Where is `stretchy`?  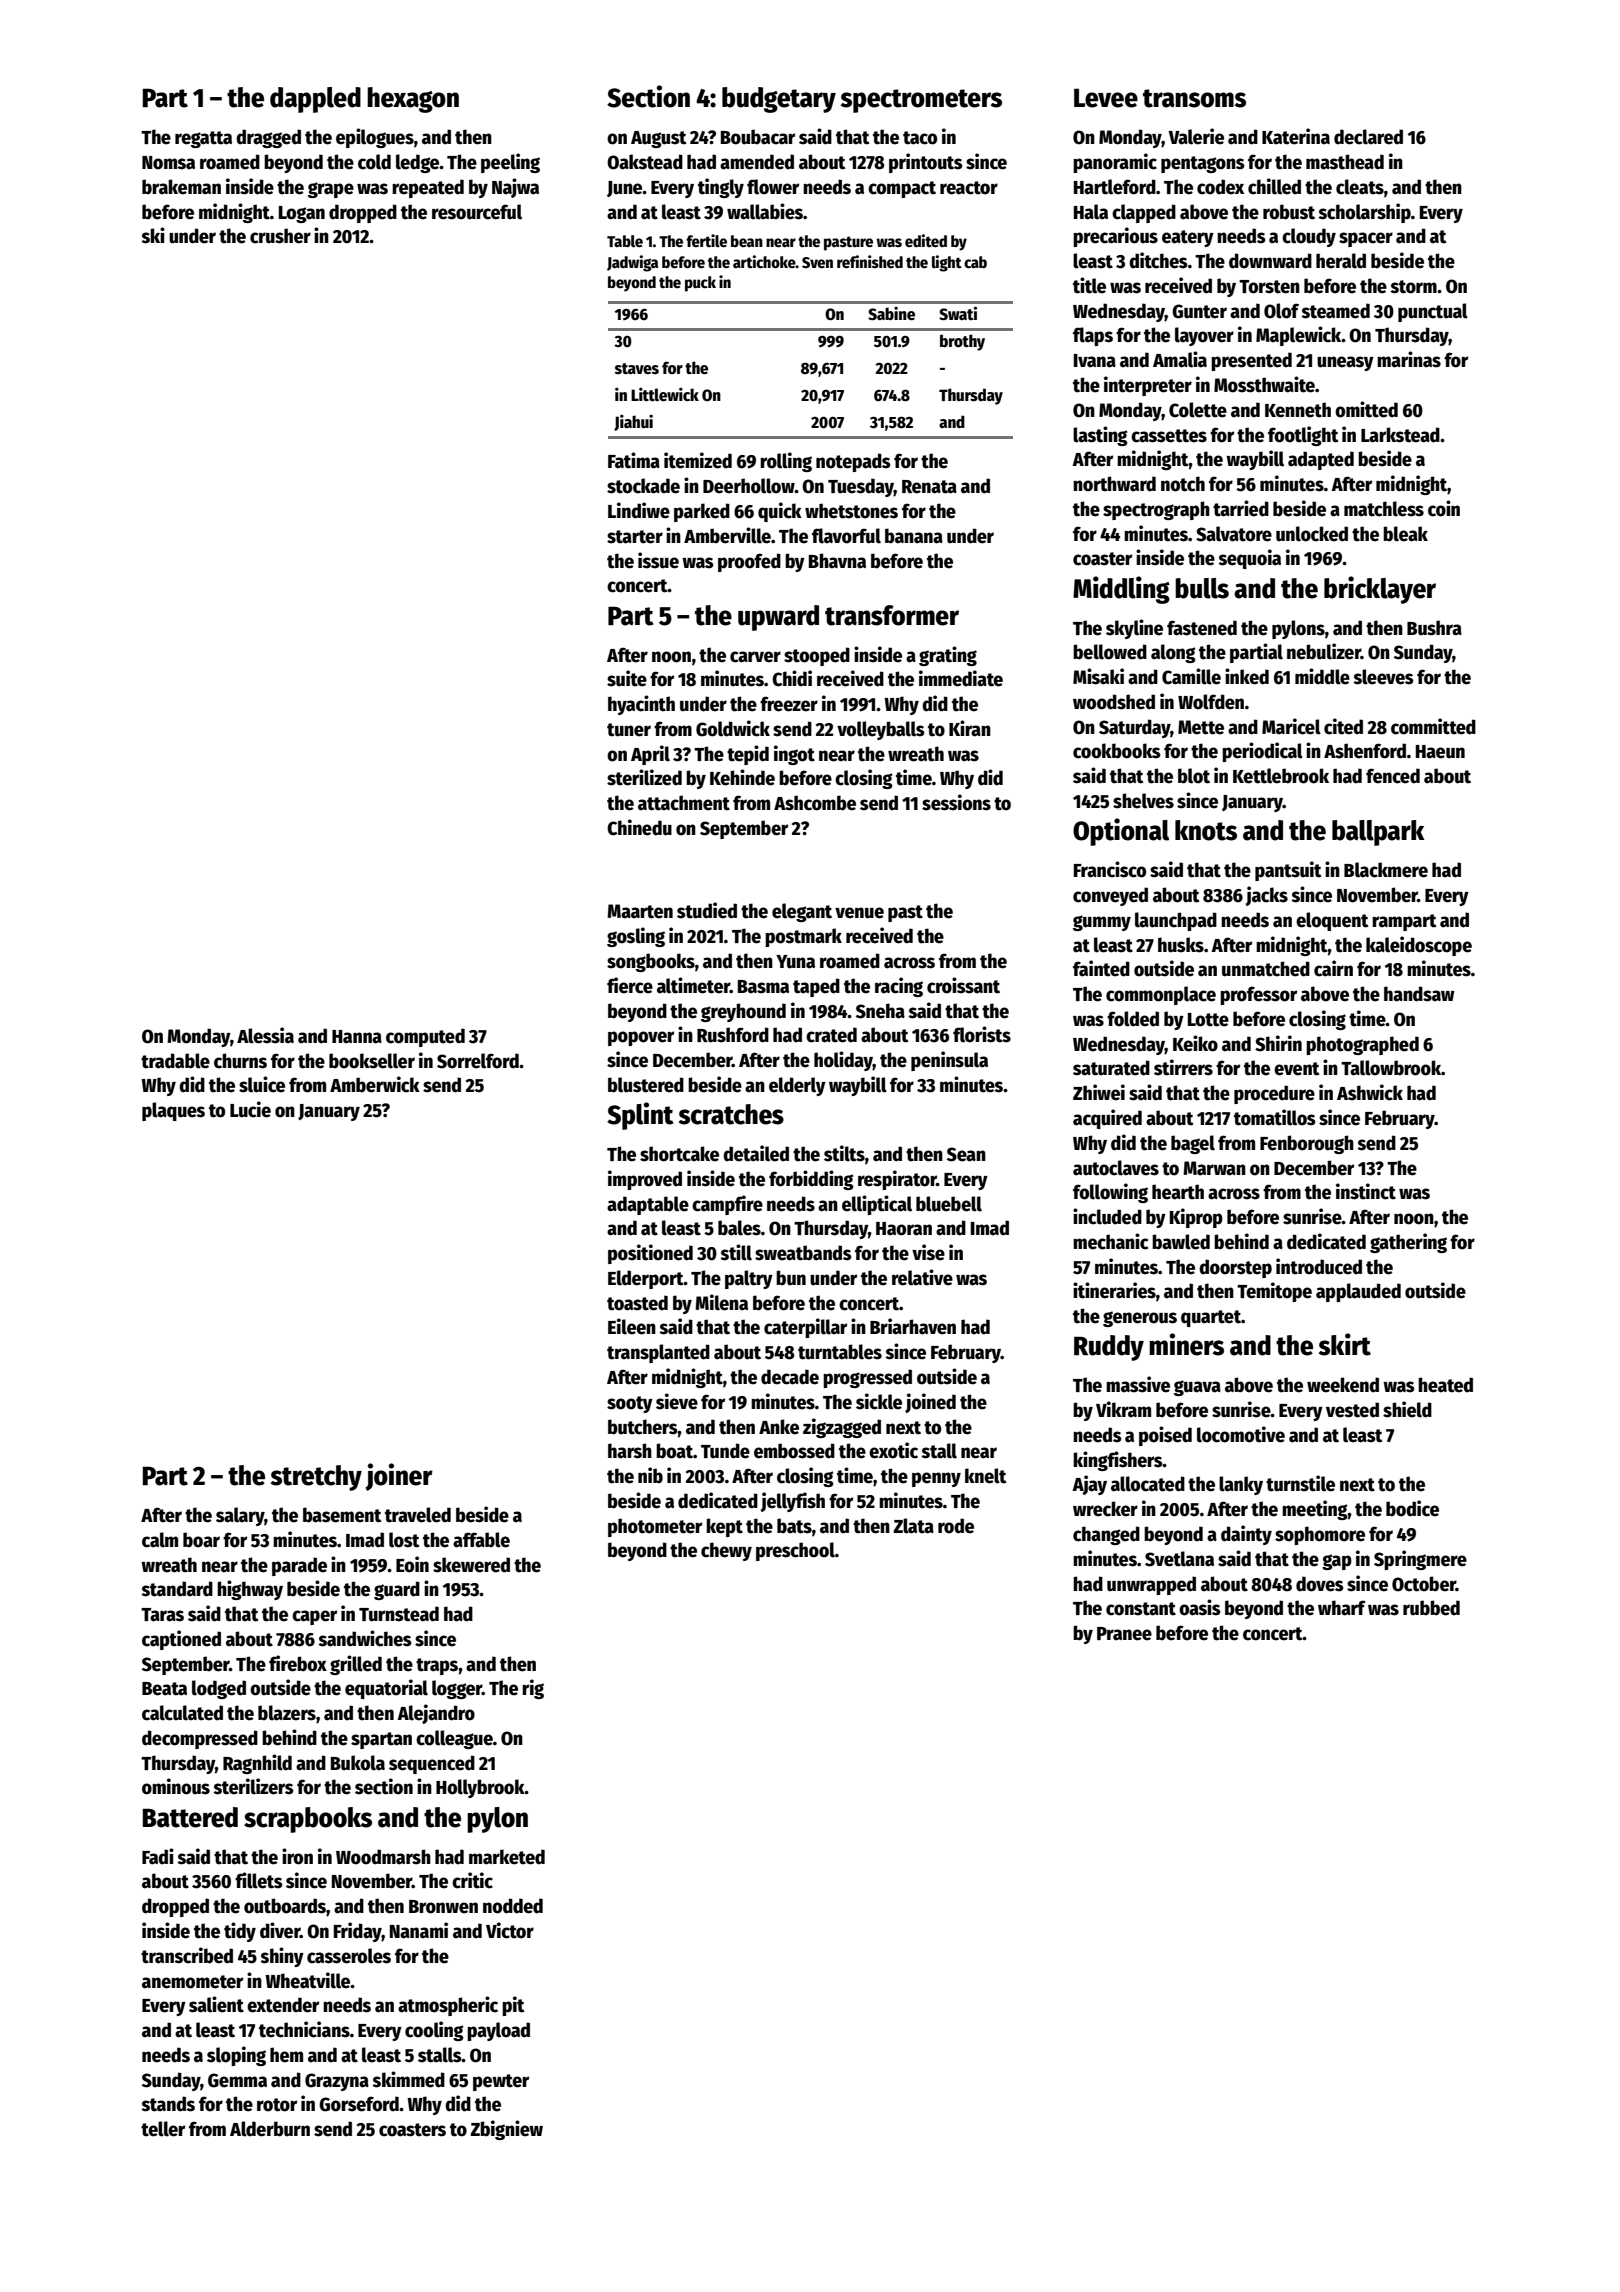
stretchy is located at coordinates (316, 1478).
